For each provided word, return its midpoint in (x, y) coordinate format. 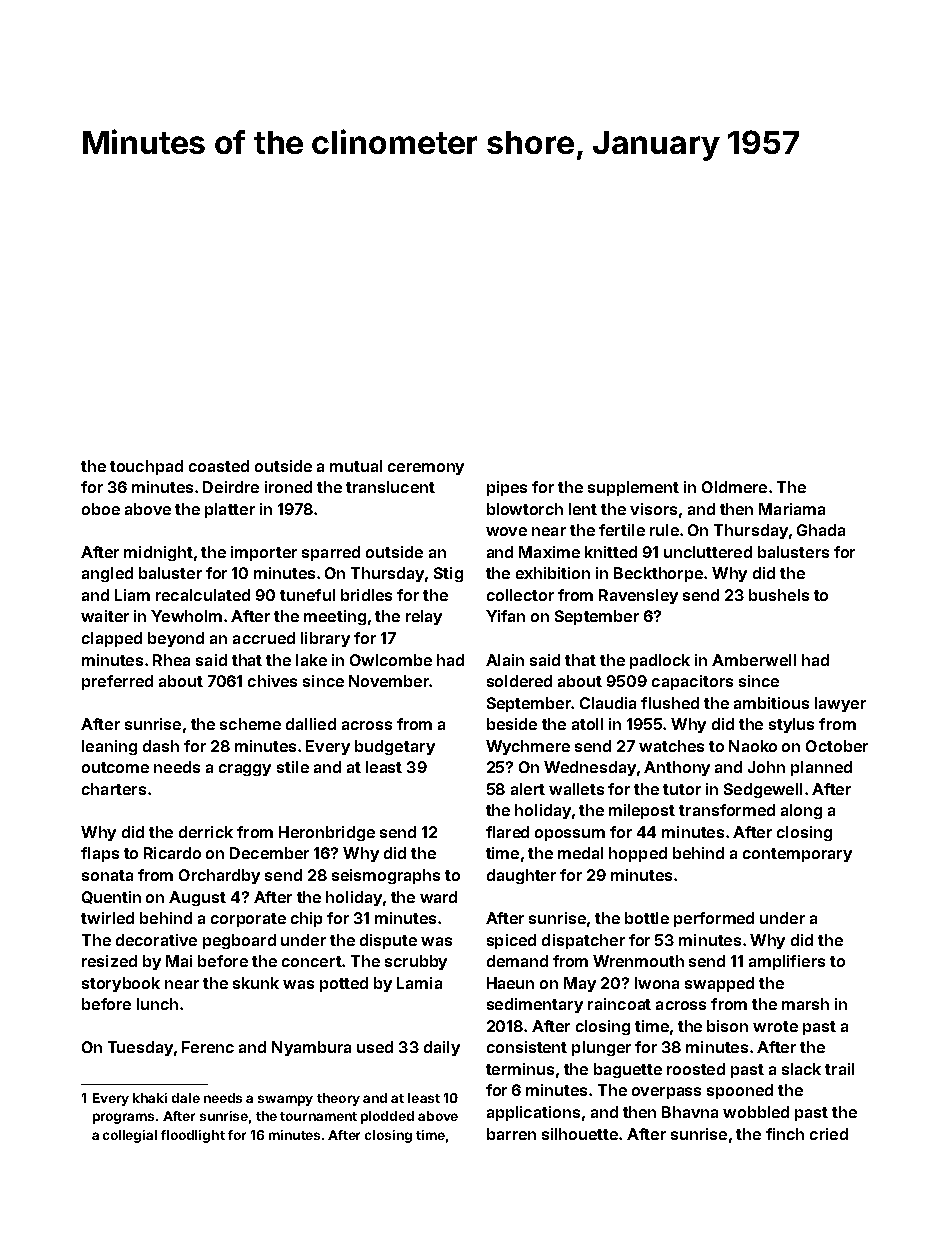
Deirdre (231, 487)
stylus (791, 725)
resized (109, 961)
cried (829, 1134)
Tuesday (140, 1048)
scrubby (416, 962)
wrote (775, 1026)
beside (512, 724)
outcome (115, 767)
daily (442, 1048)
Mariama (792, 509)
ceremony (426, 469)
